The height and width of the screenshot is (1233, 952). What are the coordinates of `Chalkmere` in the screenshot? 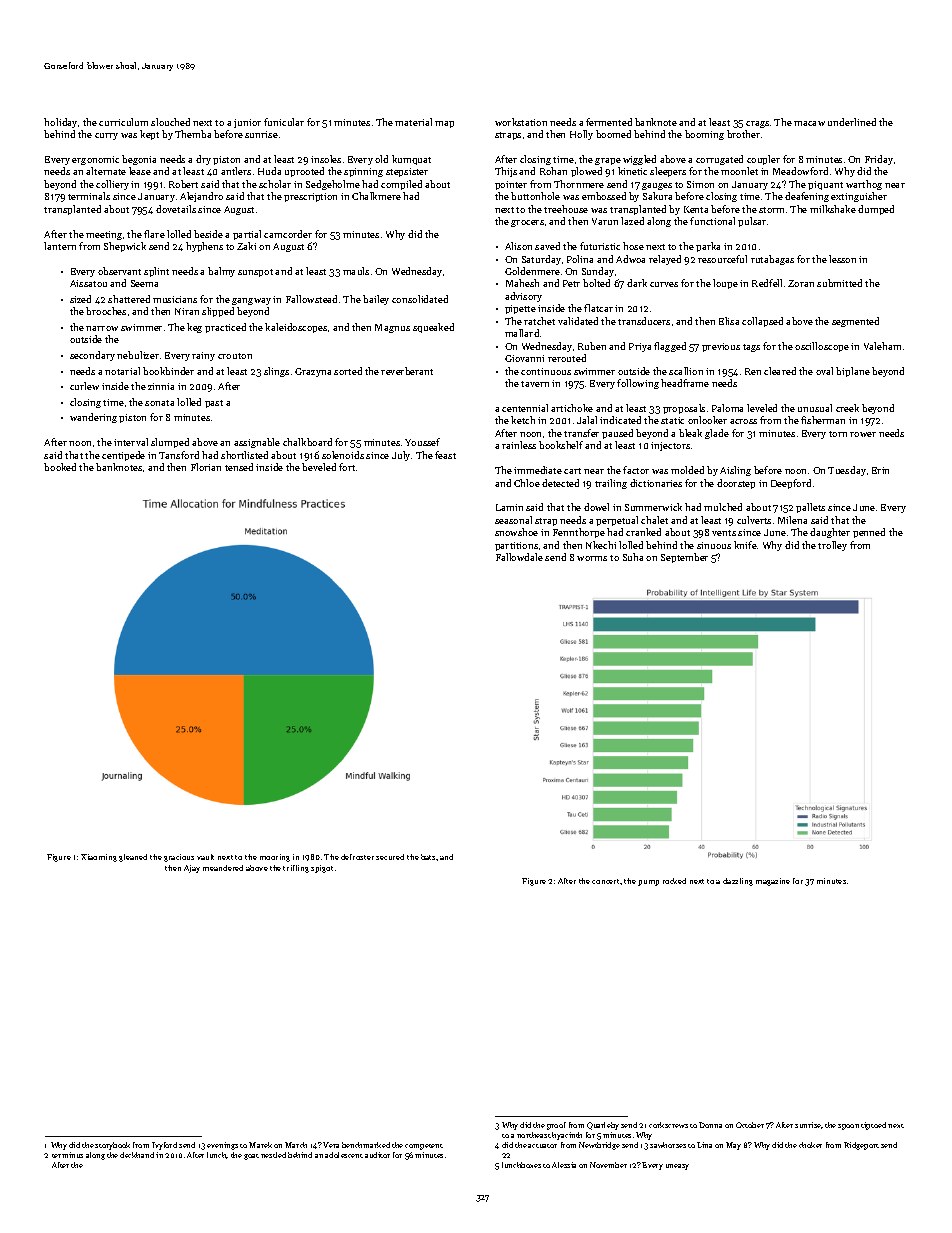 It's located at (376, 196).
